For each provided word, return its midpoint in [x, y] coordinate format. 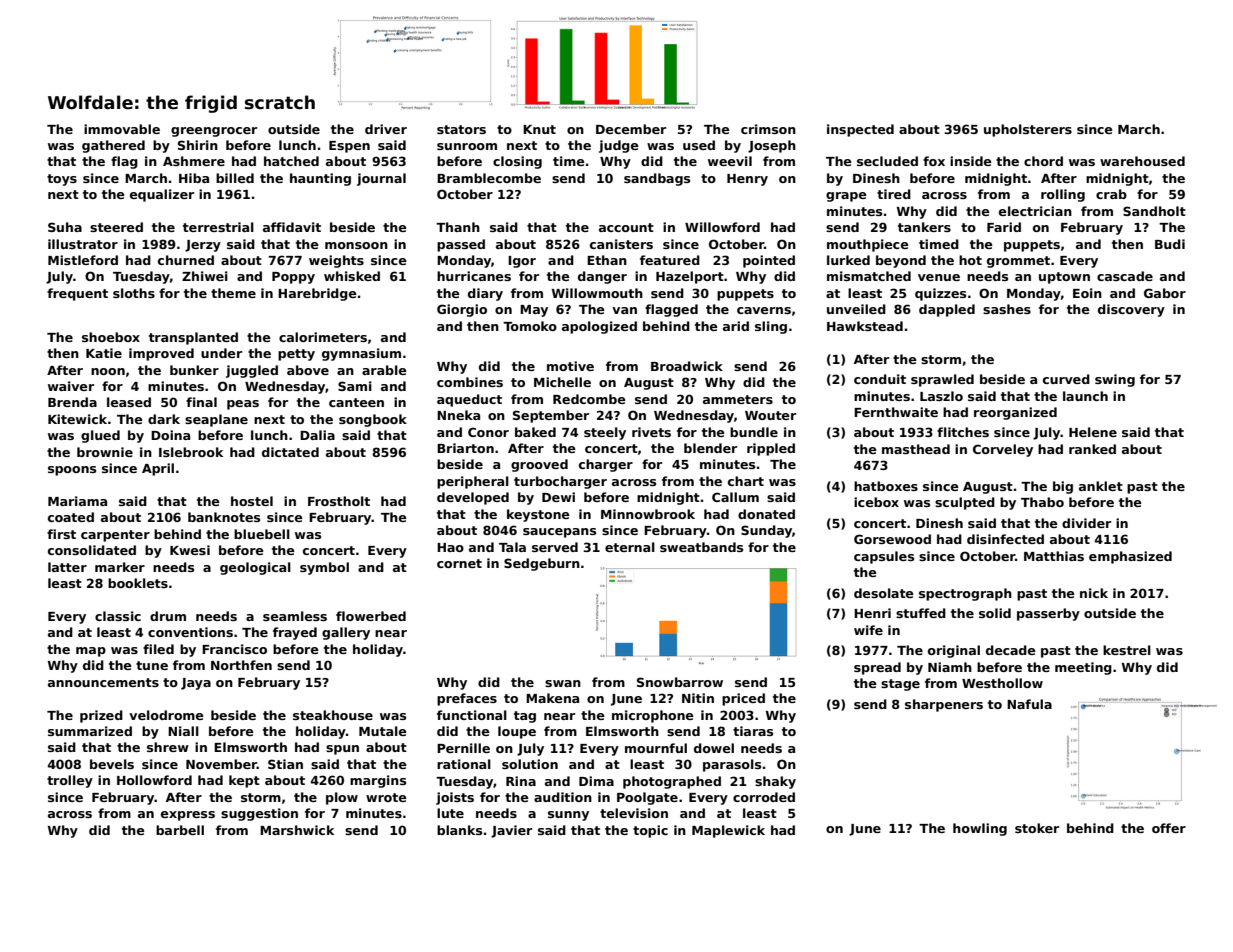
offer [1169, 828]
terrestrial [218, 227]
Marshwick [297, 830]
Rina [521, 781]
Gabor [1165, 293]
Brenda [72, 402]
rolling [1063, 195]
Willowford [722, 227]
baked [535, 432]
